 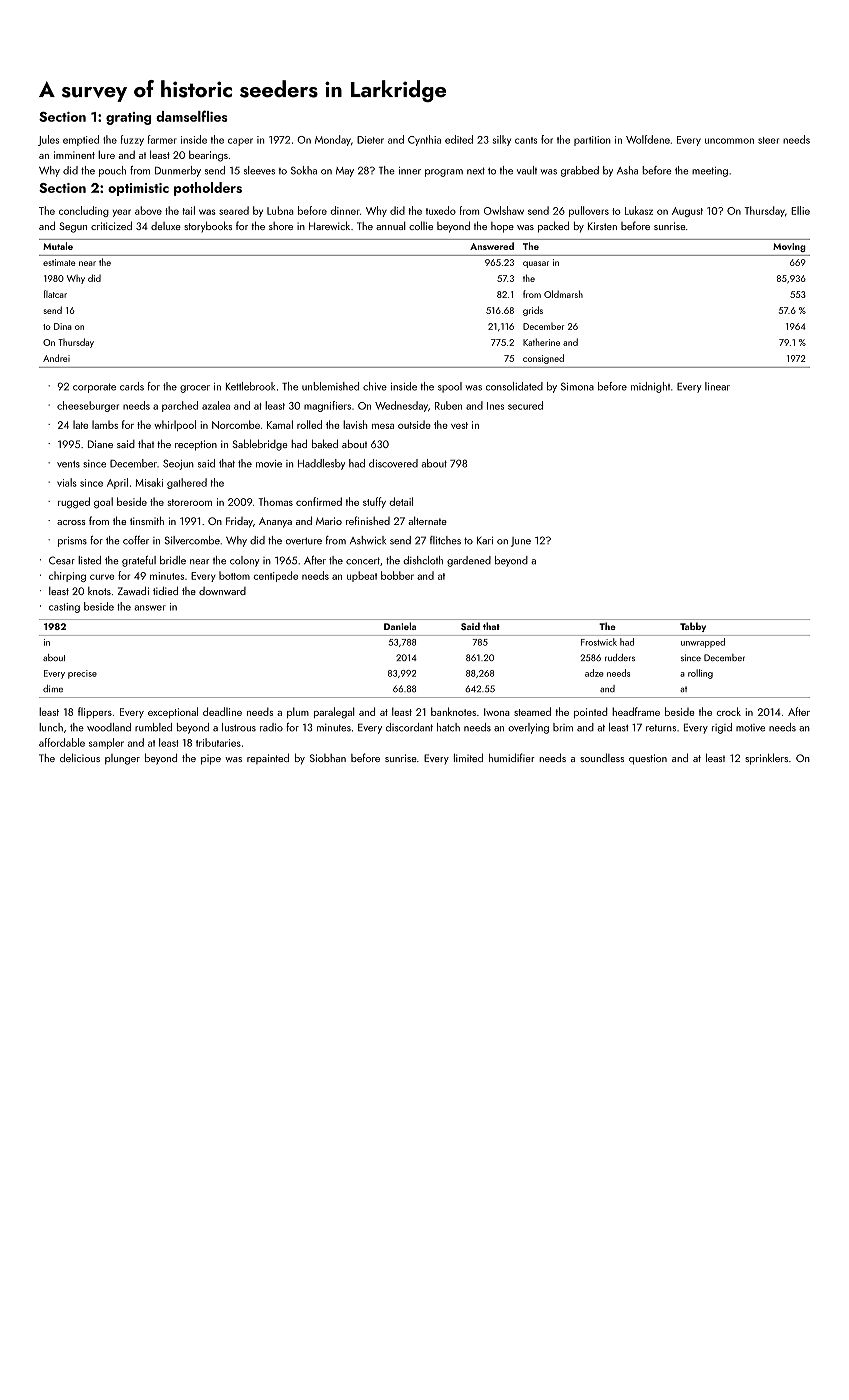 I want to click on damselflies, so click(x=192, y=116).
